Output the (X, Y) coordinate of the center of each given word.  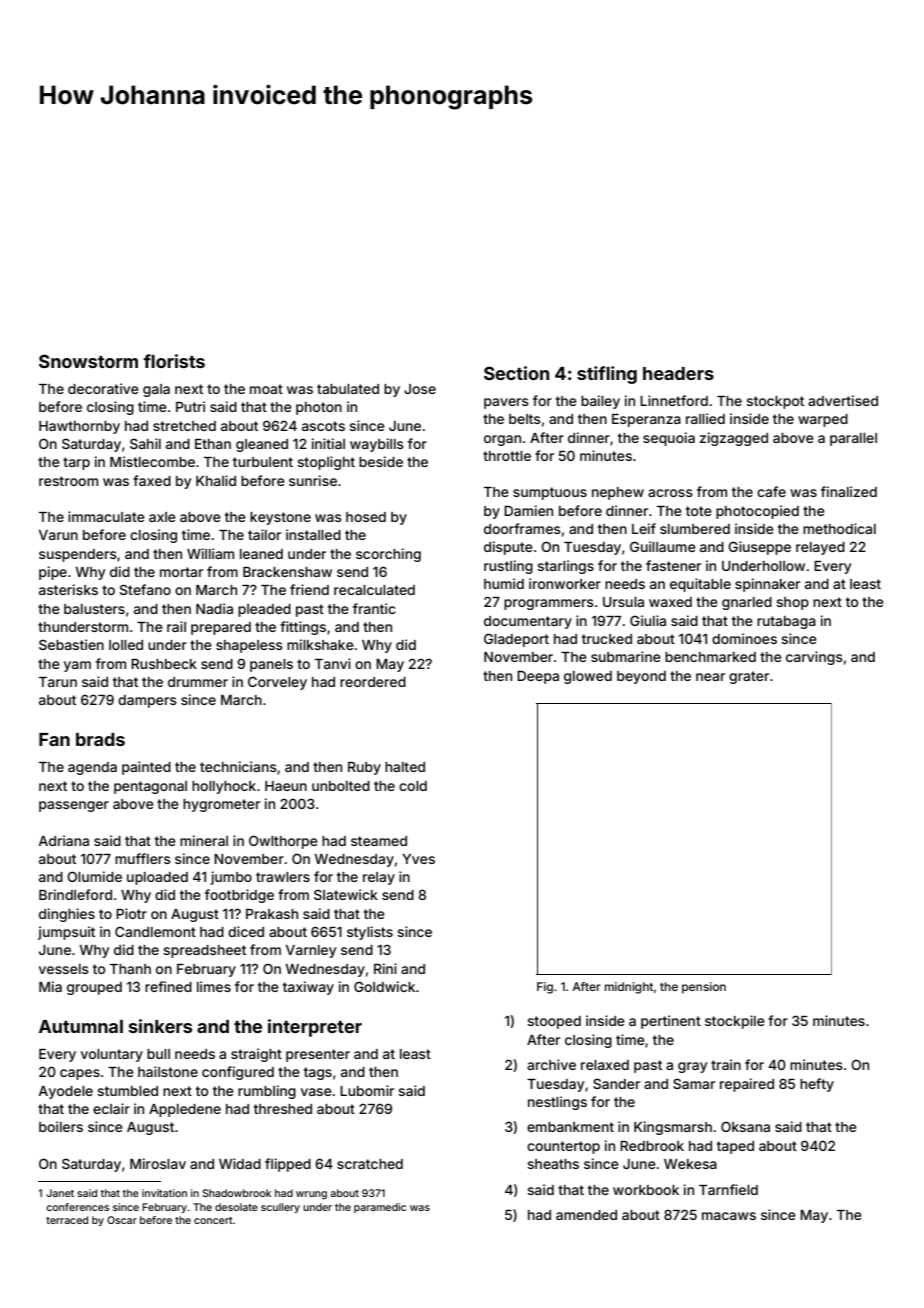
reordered (373, 682)
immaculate (106, 516)
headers (678, 373)
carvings (814, 658)
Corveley (277, 683)
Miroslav (158, 1163)
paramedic (380, 1208)
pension (704, 988)
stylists (370, 933)
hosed (366, 517)
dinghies (67, 915)
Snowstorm (88, 361)
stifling (607, 375)
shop (792, 603)
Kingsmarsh (673, 1128)
